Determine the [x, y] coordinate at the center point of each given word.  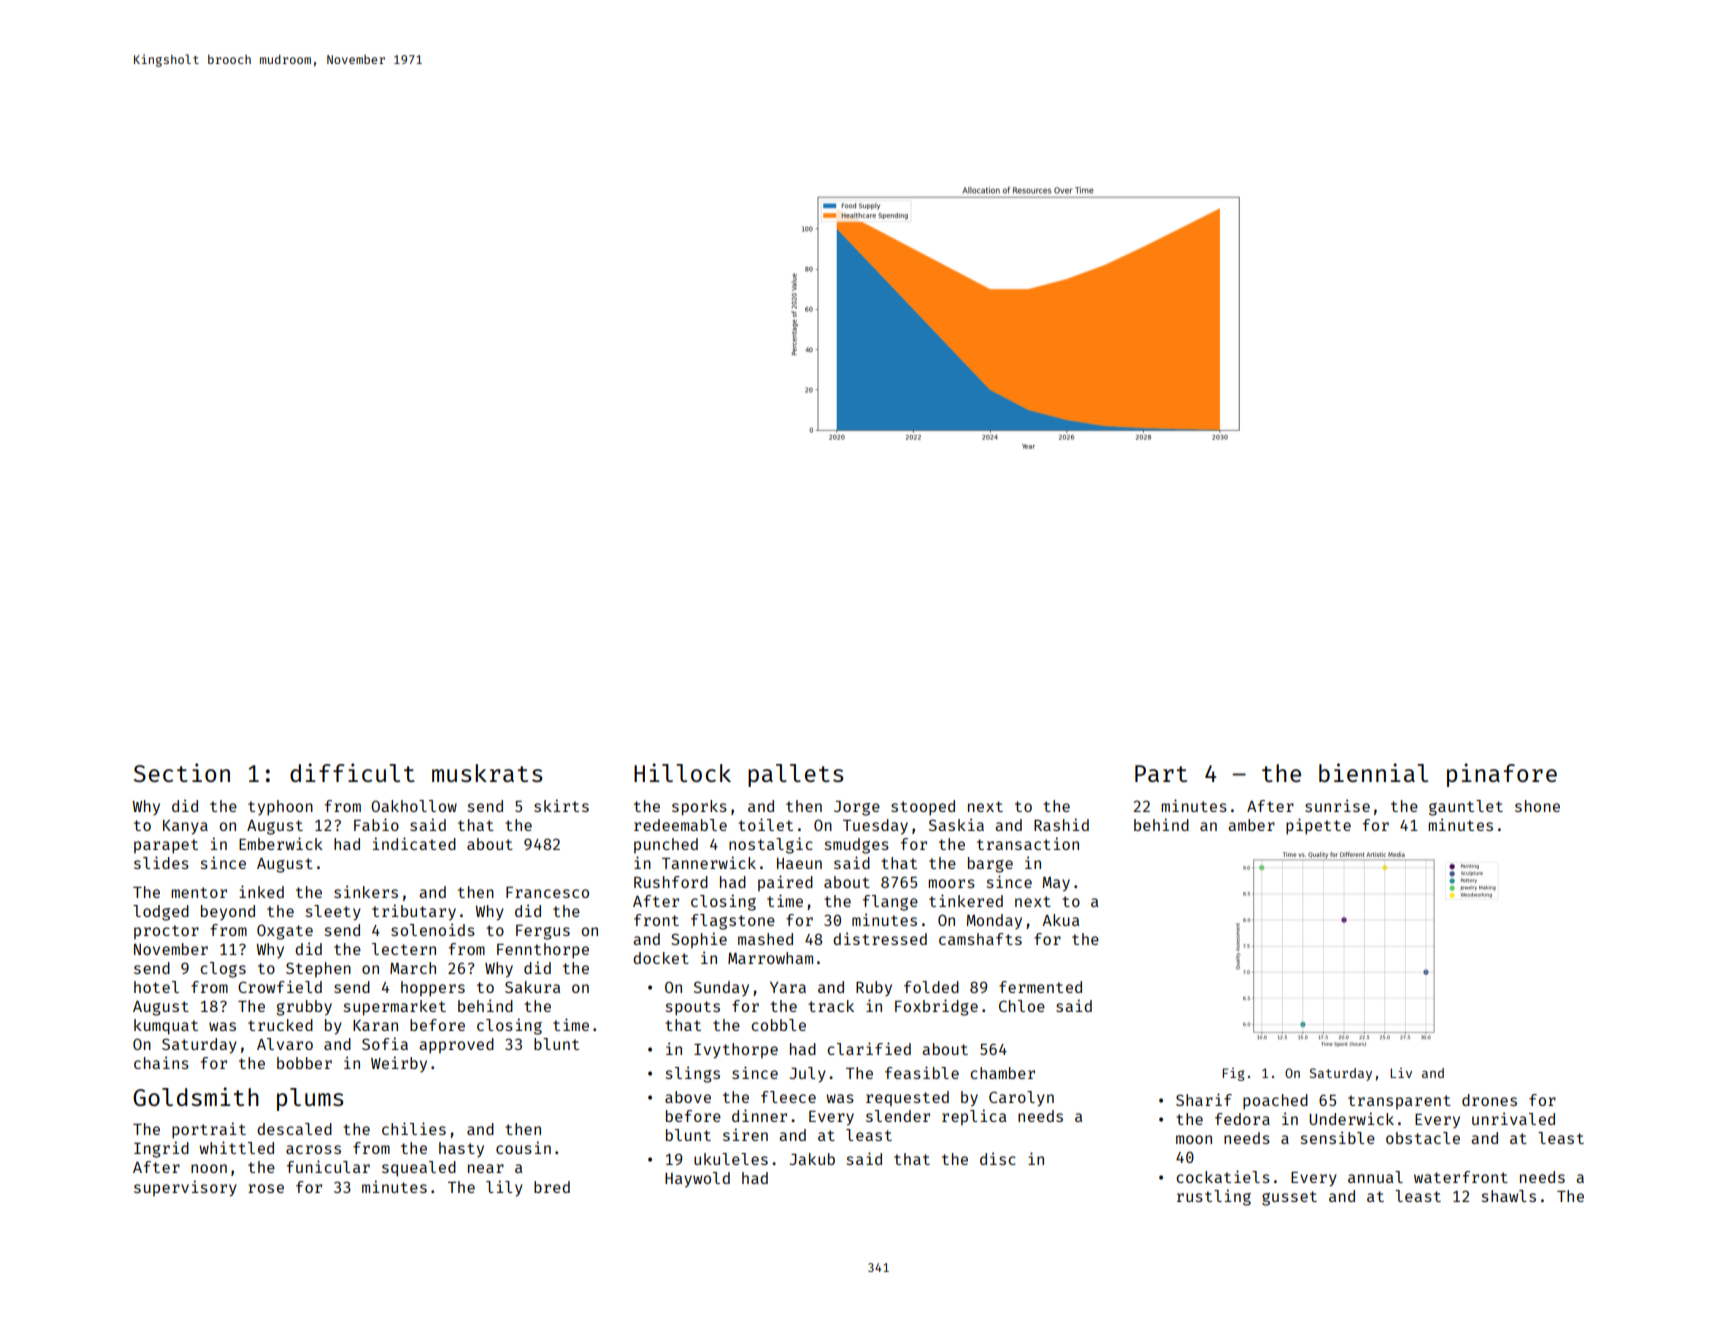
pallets [796, 775]
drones [1489, 1100]
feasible [922, 1072]
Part [1161, 773]
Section [182, 772]
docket [661, 958]
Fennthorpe [543, 951]
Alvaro [285, 1044]
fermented [1040, 987]
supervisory [185, 1188]
